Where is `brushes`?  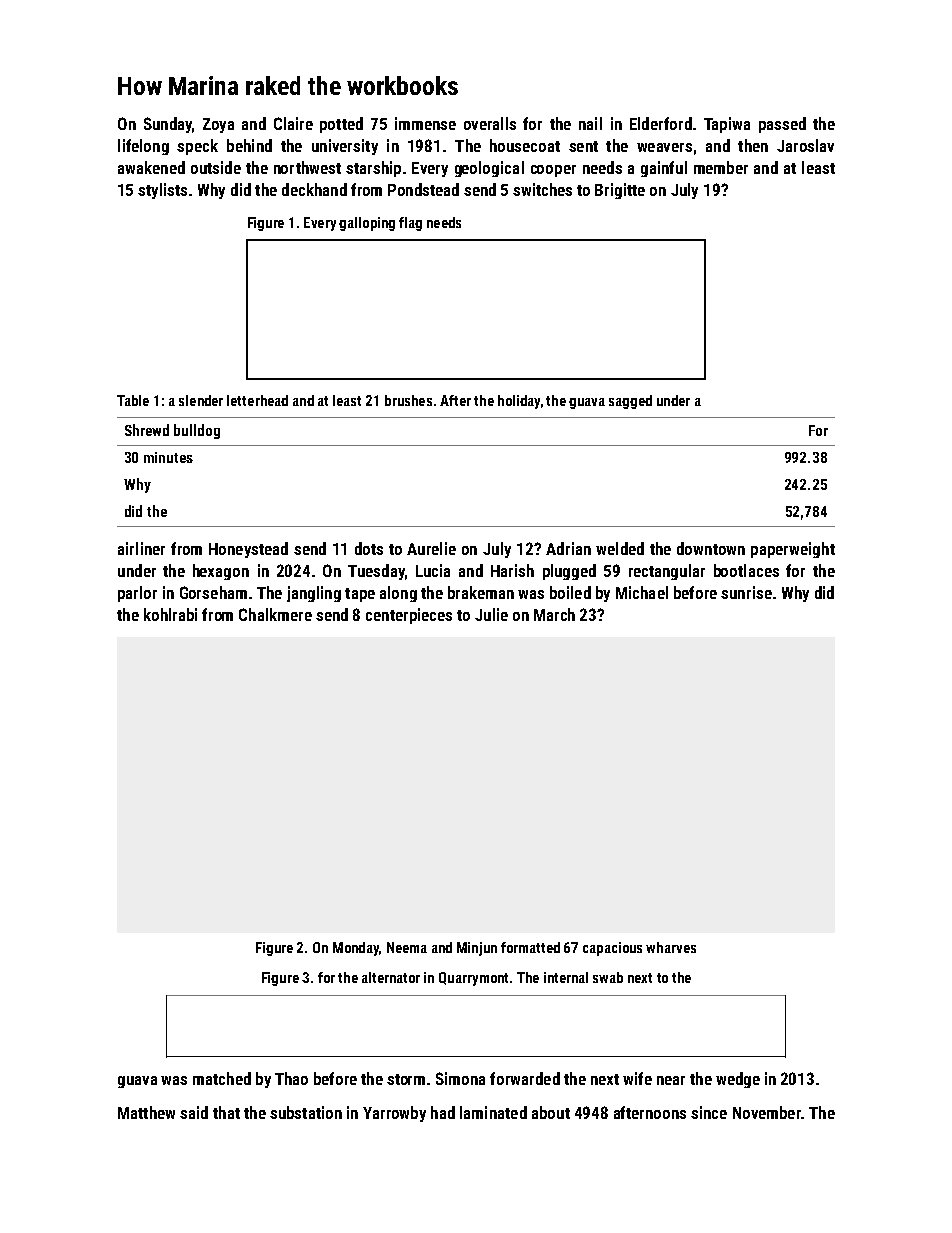
brushes is located at coordinates (408, 400).
